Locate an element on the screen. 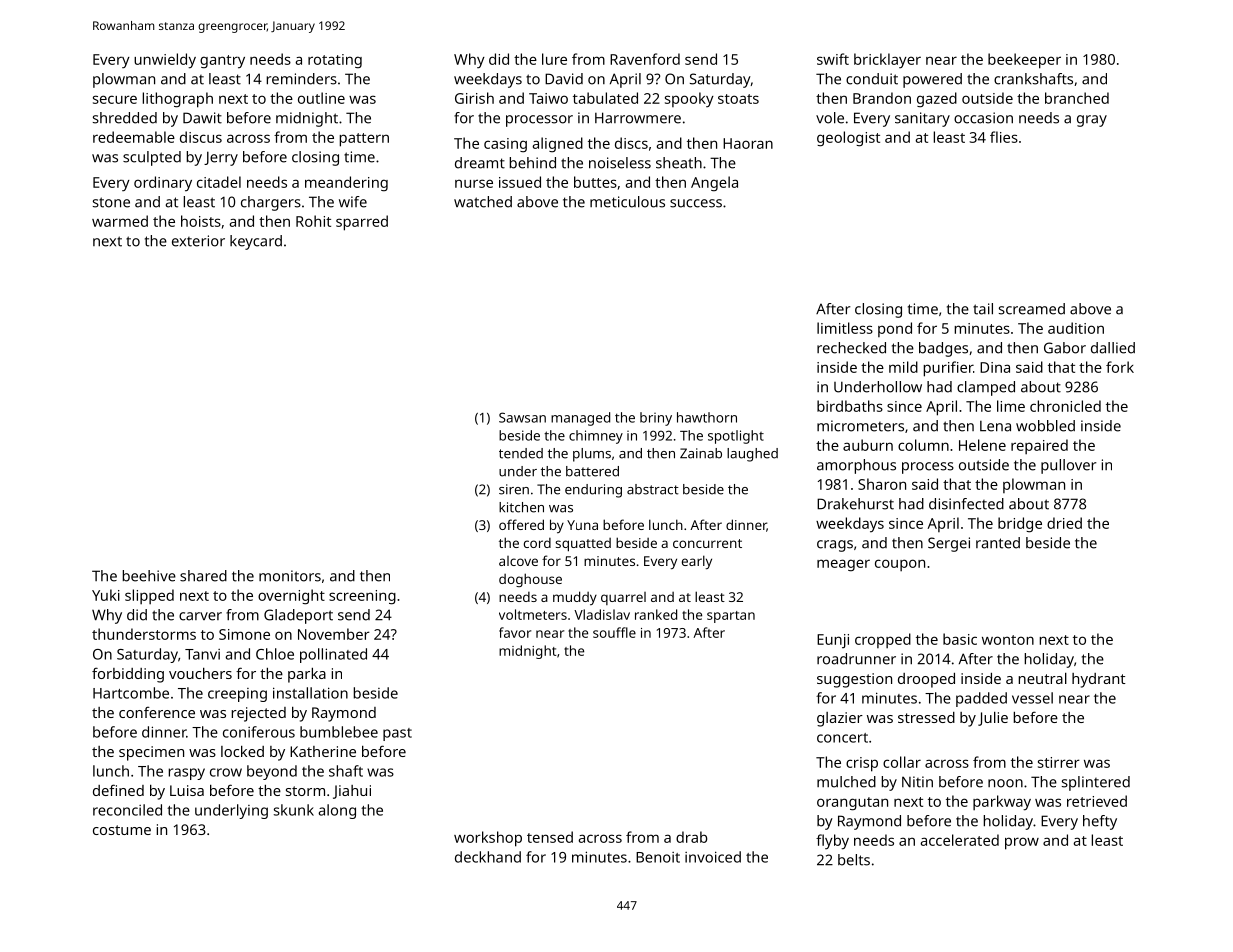 The image size is (1233, 952). Taiwo is located at coordinates (548, 98).
